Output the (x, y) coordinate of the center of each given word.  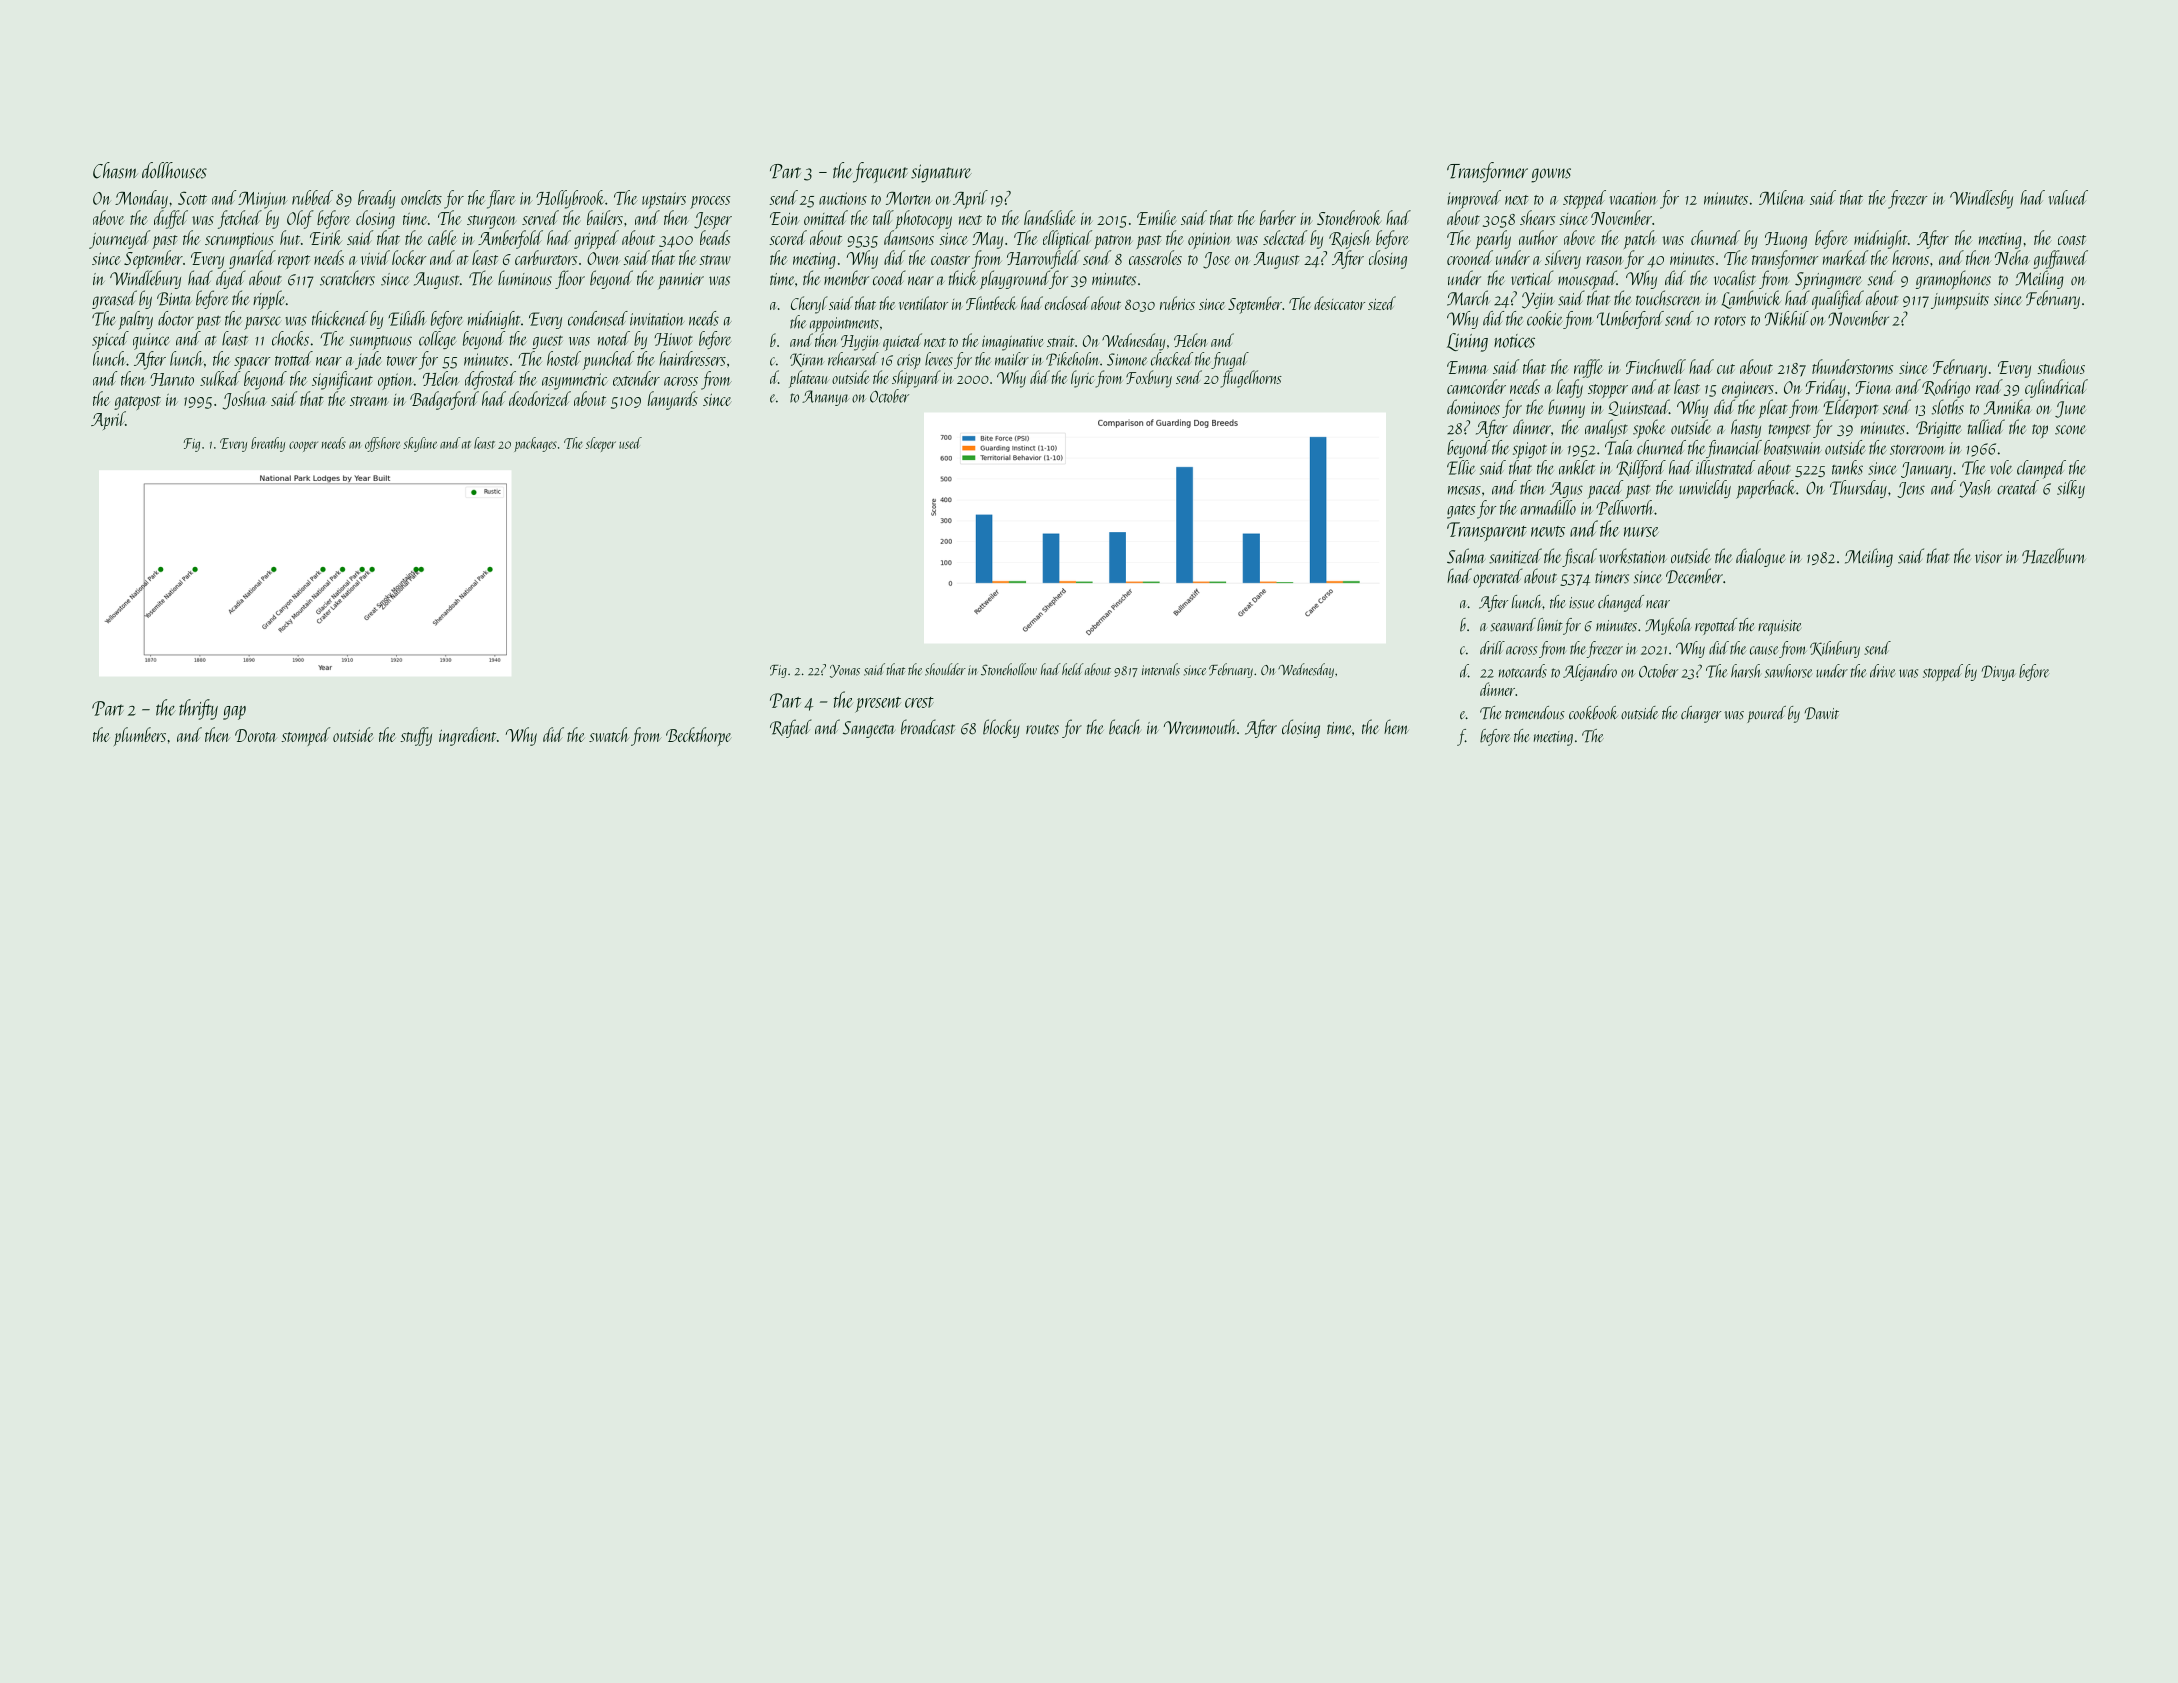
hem (1396, 727)
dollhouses (174, 170)
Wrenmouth (1200, 727)
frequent (880, 172)
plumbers (140, 736)
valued (2068, 197)
